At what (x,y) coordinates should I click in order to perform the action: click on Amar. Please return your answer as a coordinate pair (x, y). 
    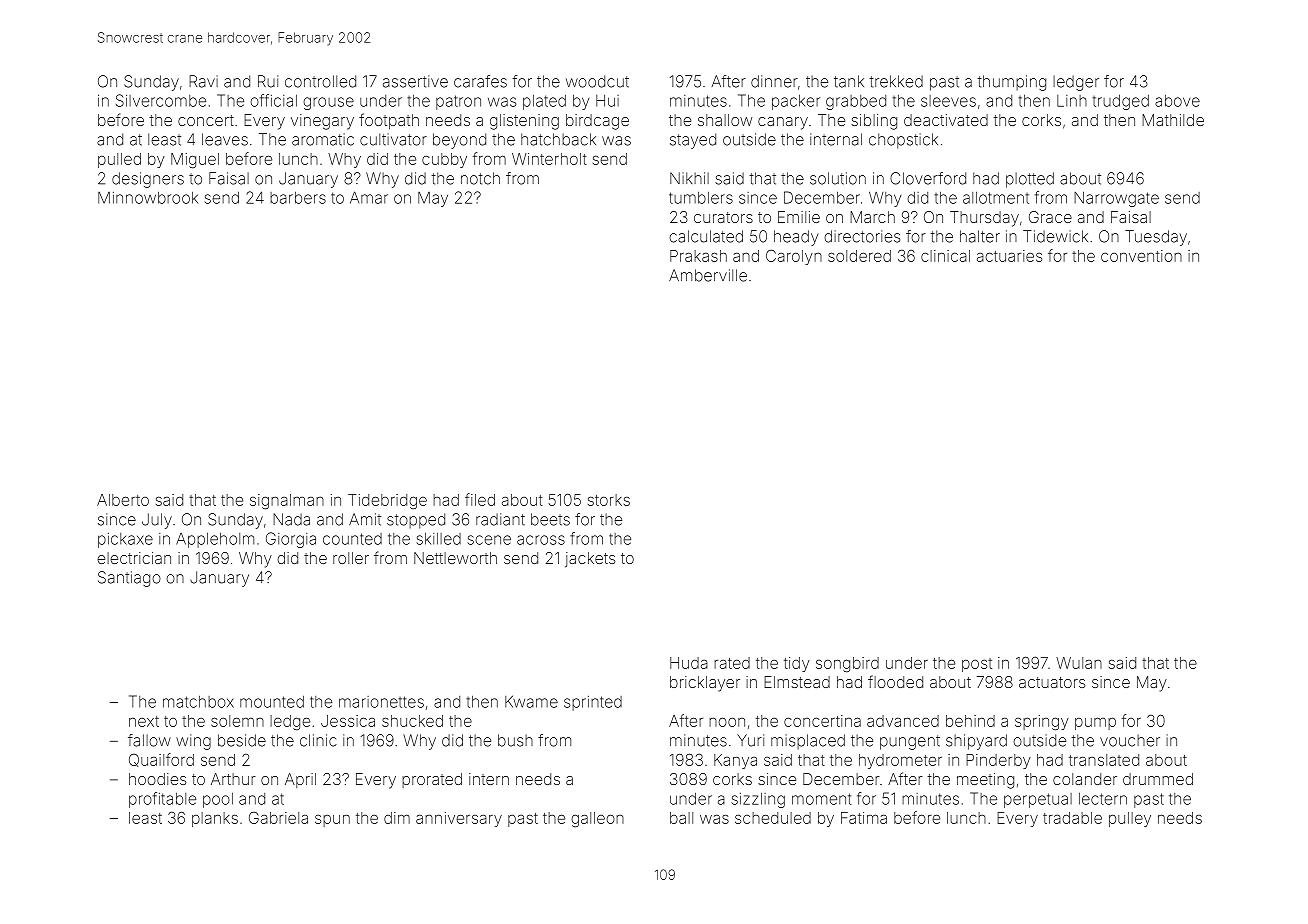
    Looking at the image, I should click on (369, 197).
